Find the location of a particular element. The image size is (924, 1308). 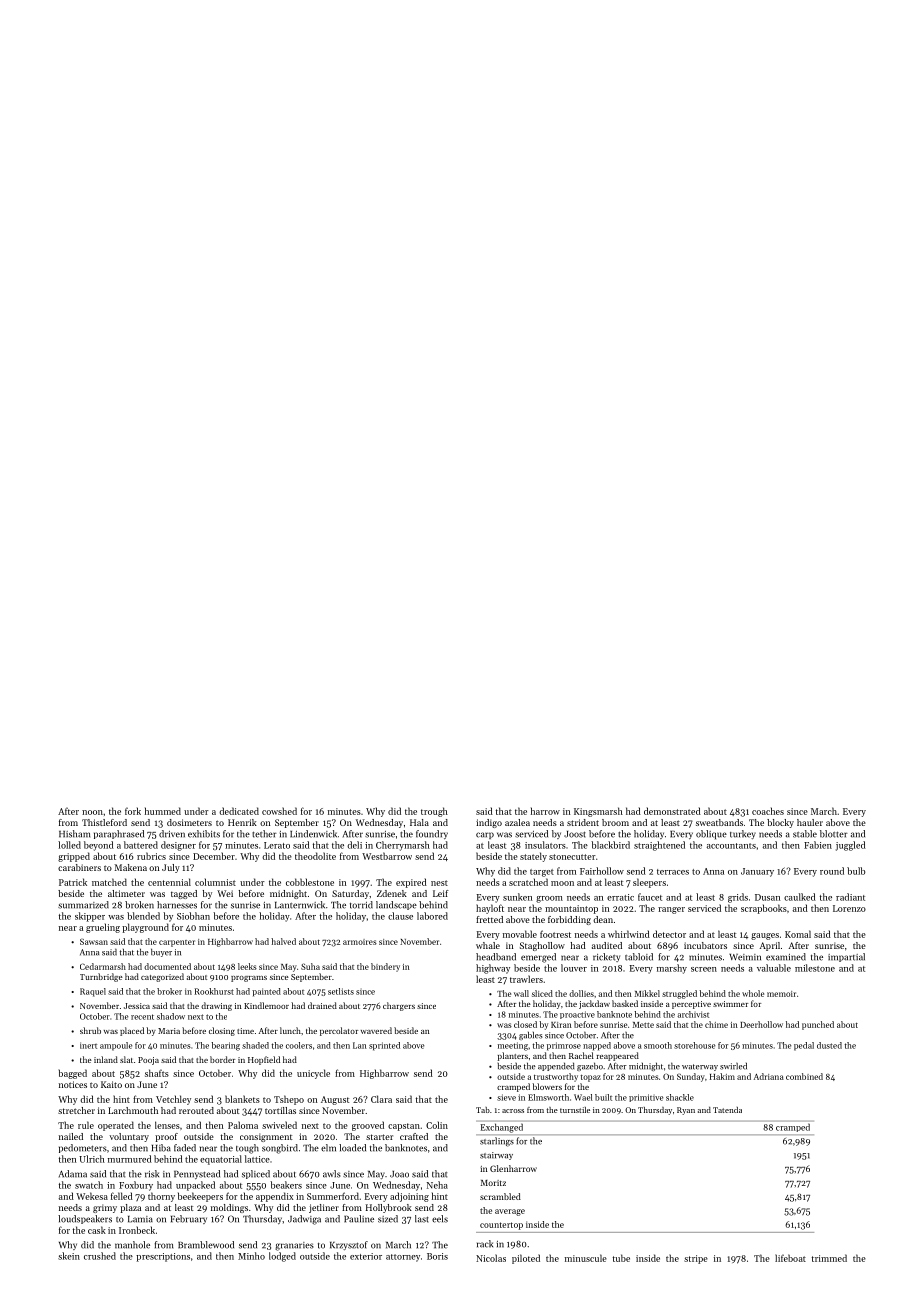

primrose is located at coordinates (564, 1046).
